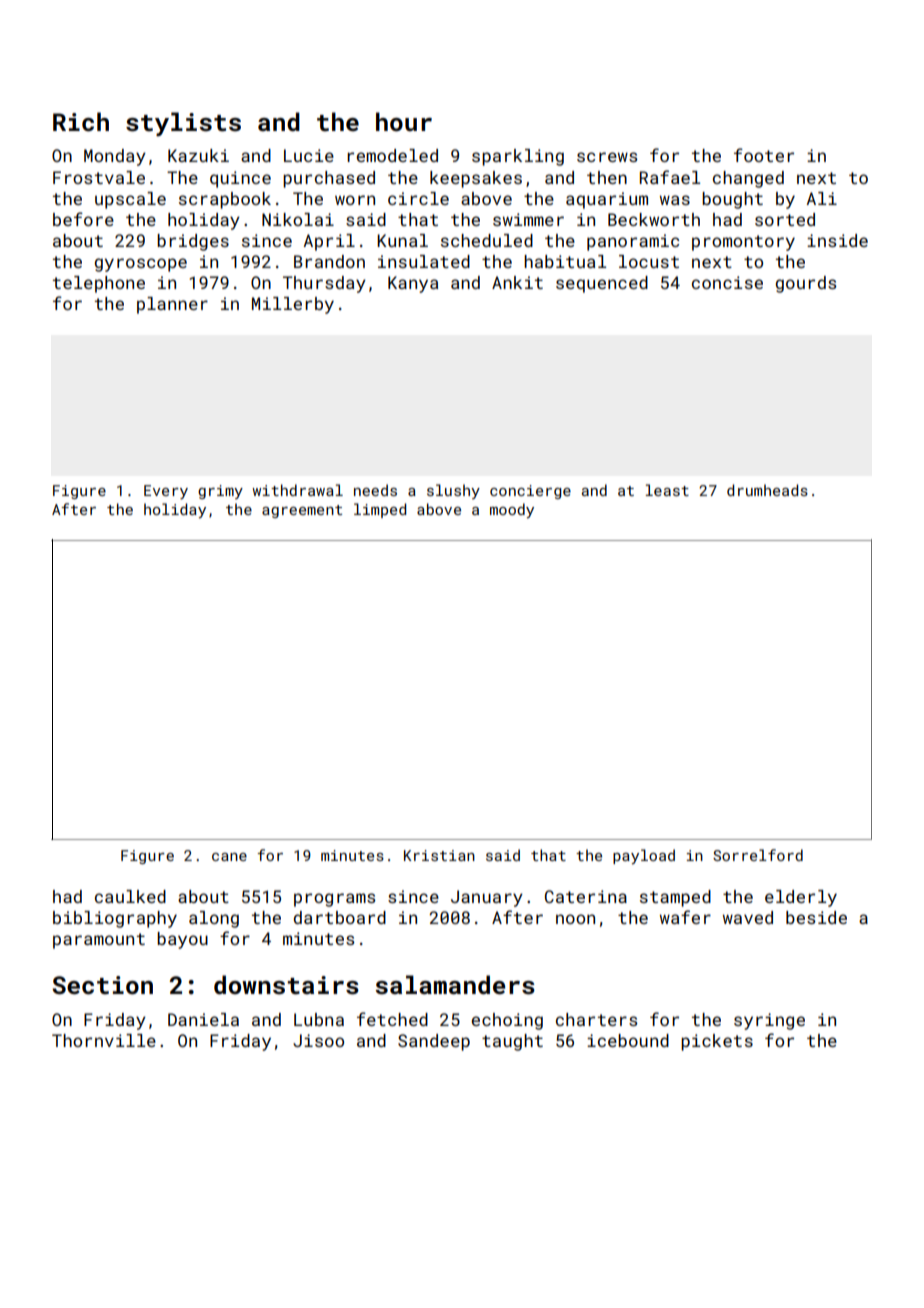  Describe the element at coordinates (183, 124) in the screenshot. I see `stylists` at that location.
